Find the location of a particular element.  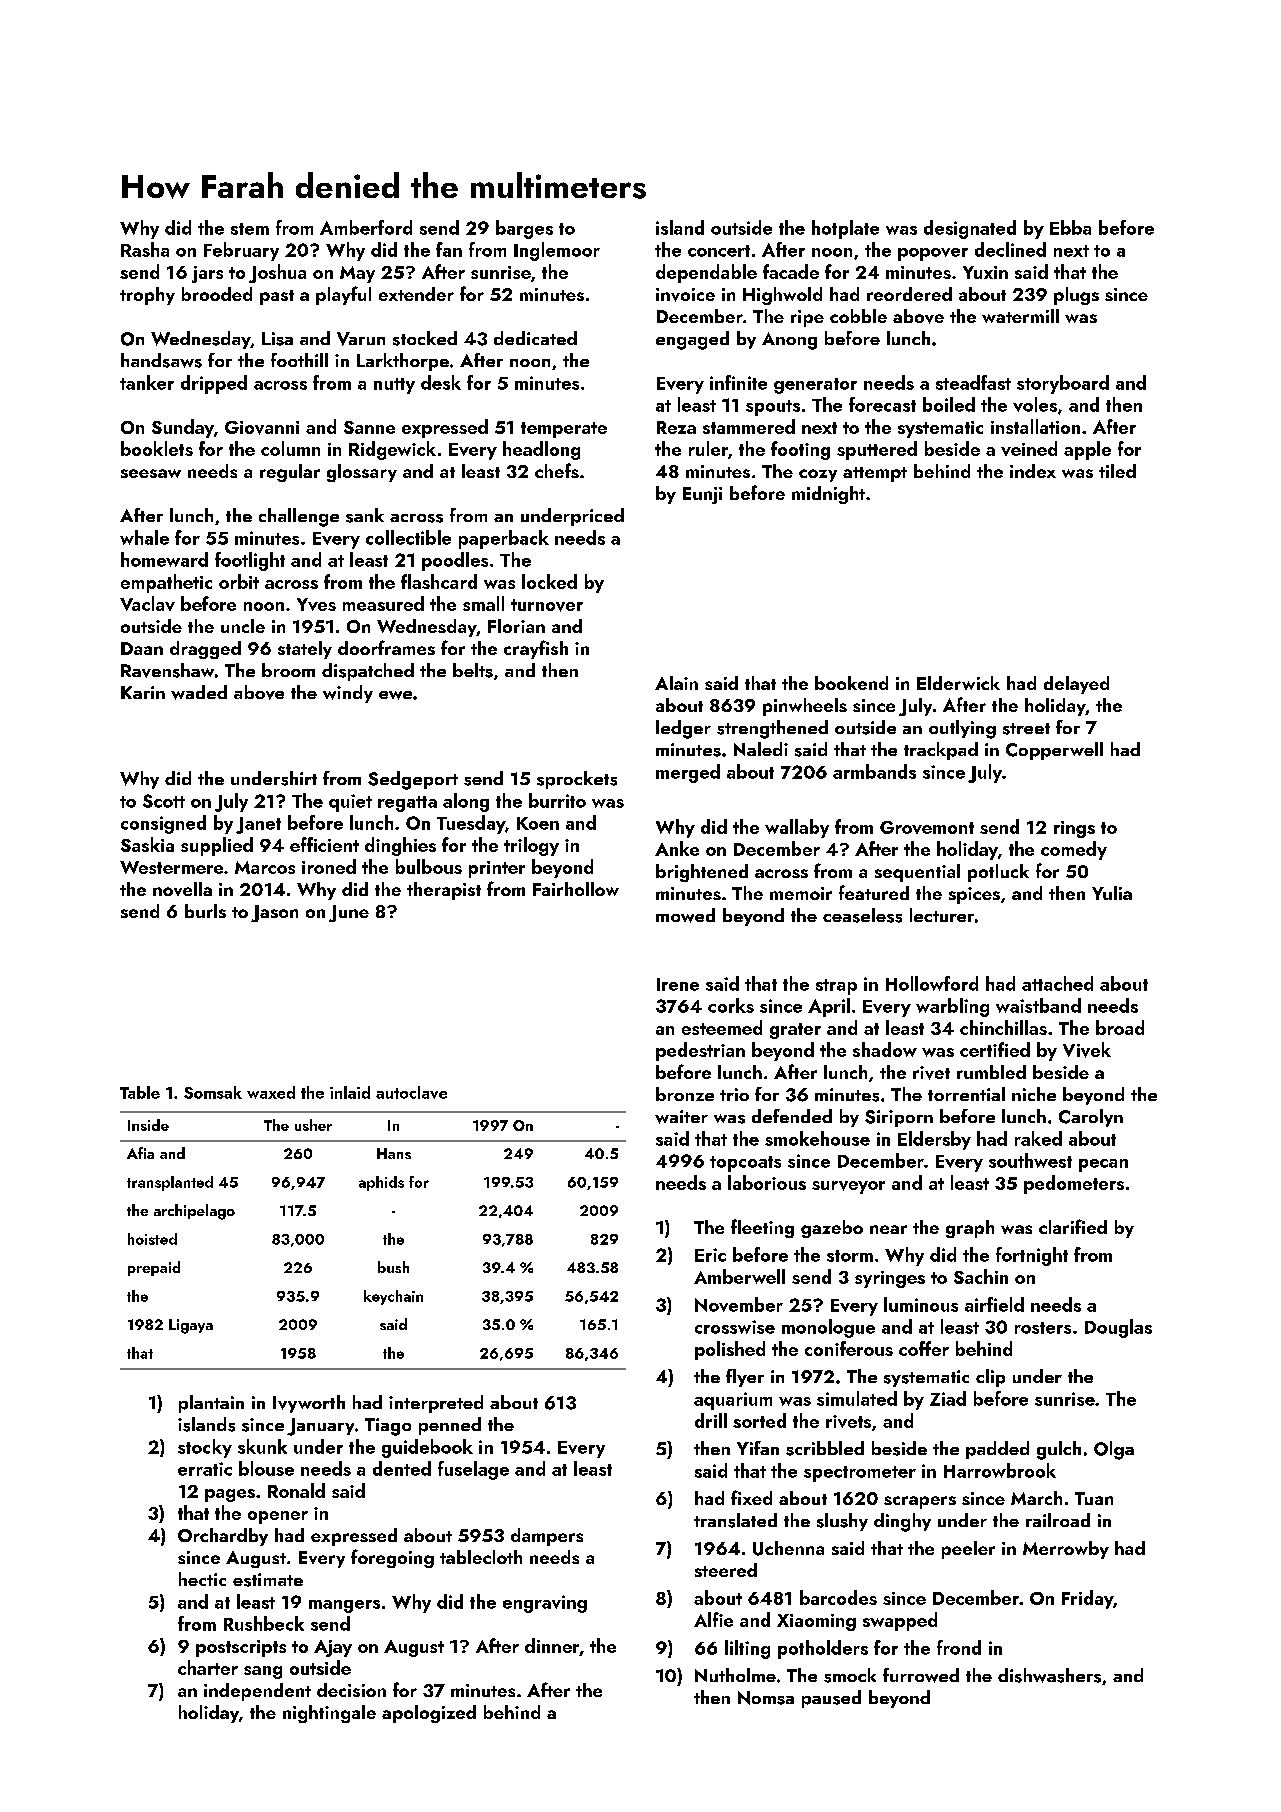

Lisa is located at coordinates (277, 339).
